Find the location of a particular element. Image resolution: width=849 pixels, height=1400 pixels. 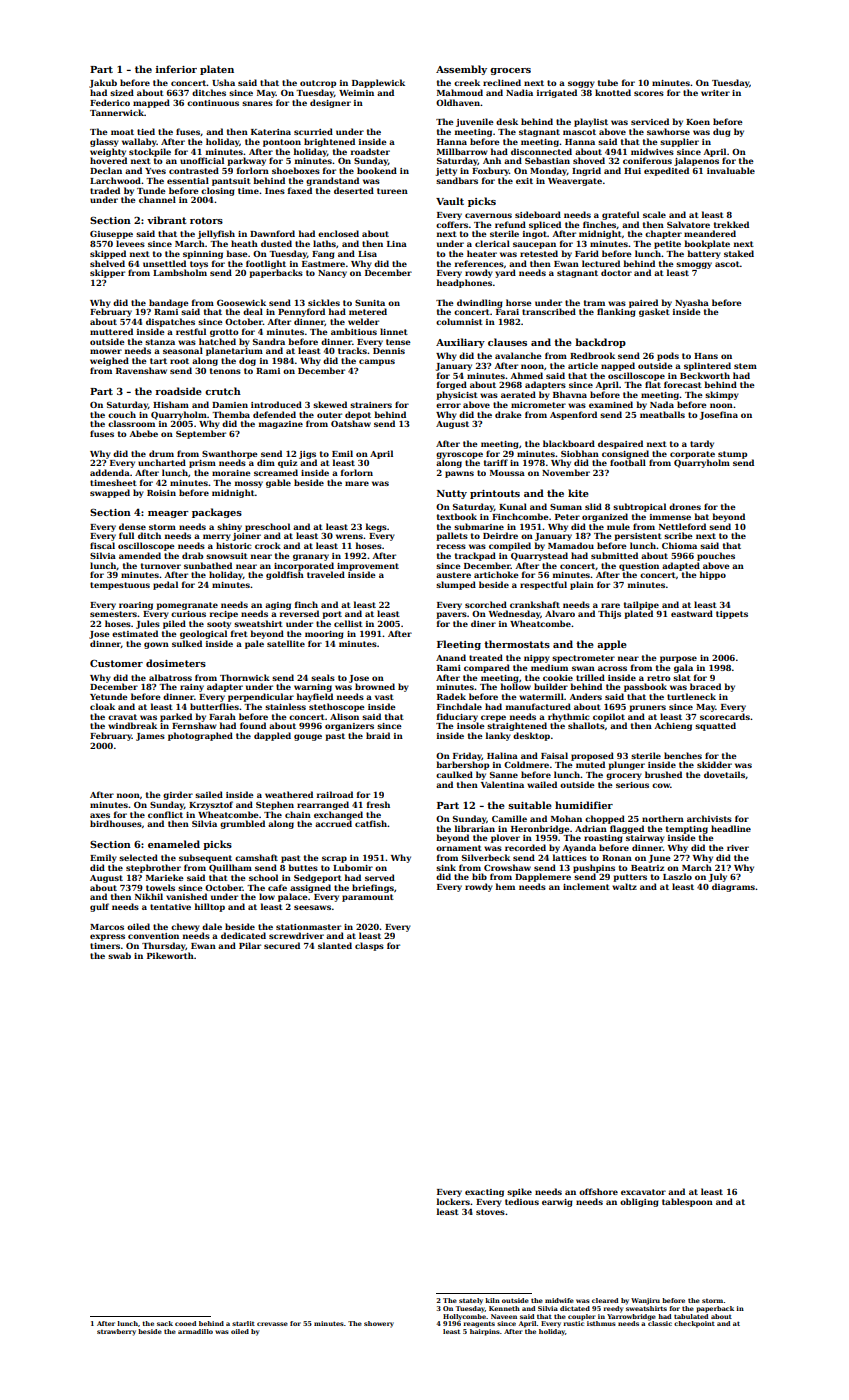

tempting is located at coordinates (687, 830).
